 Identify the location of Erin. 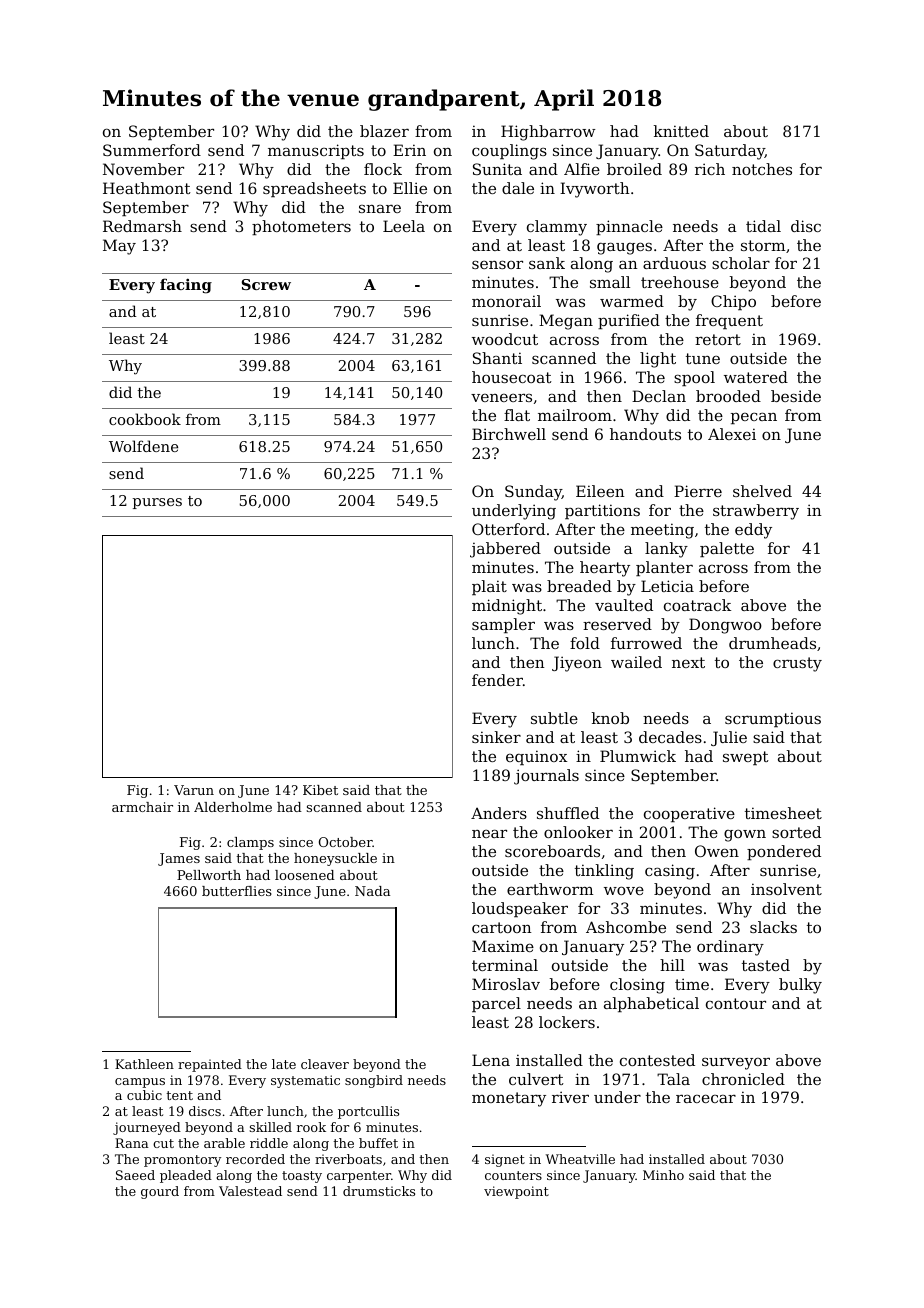
(409, 150).
